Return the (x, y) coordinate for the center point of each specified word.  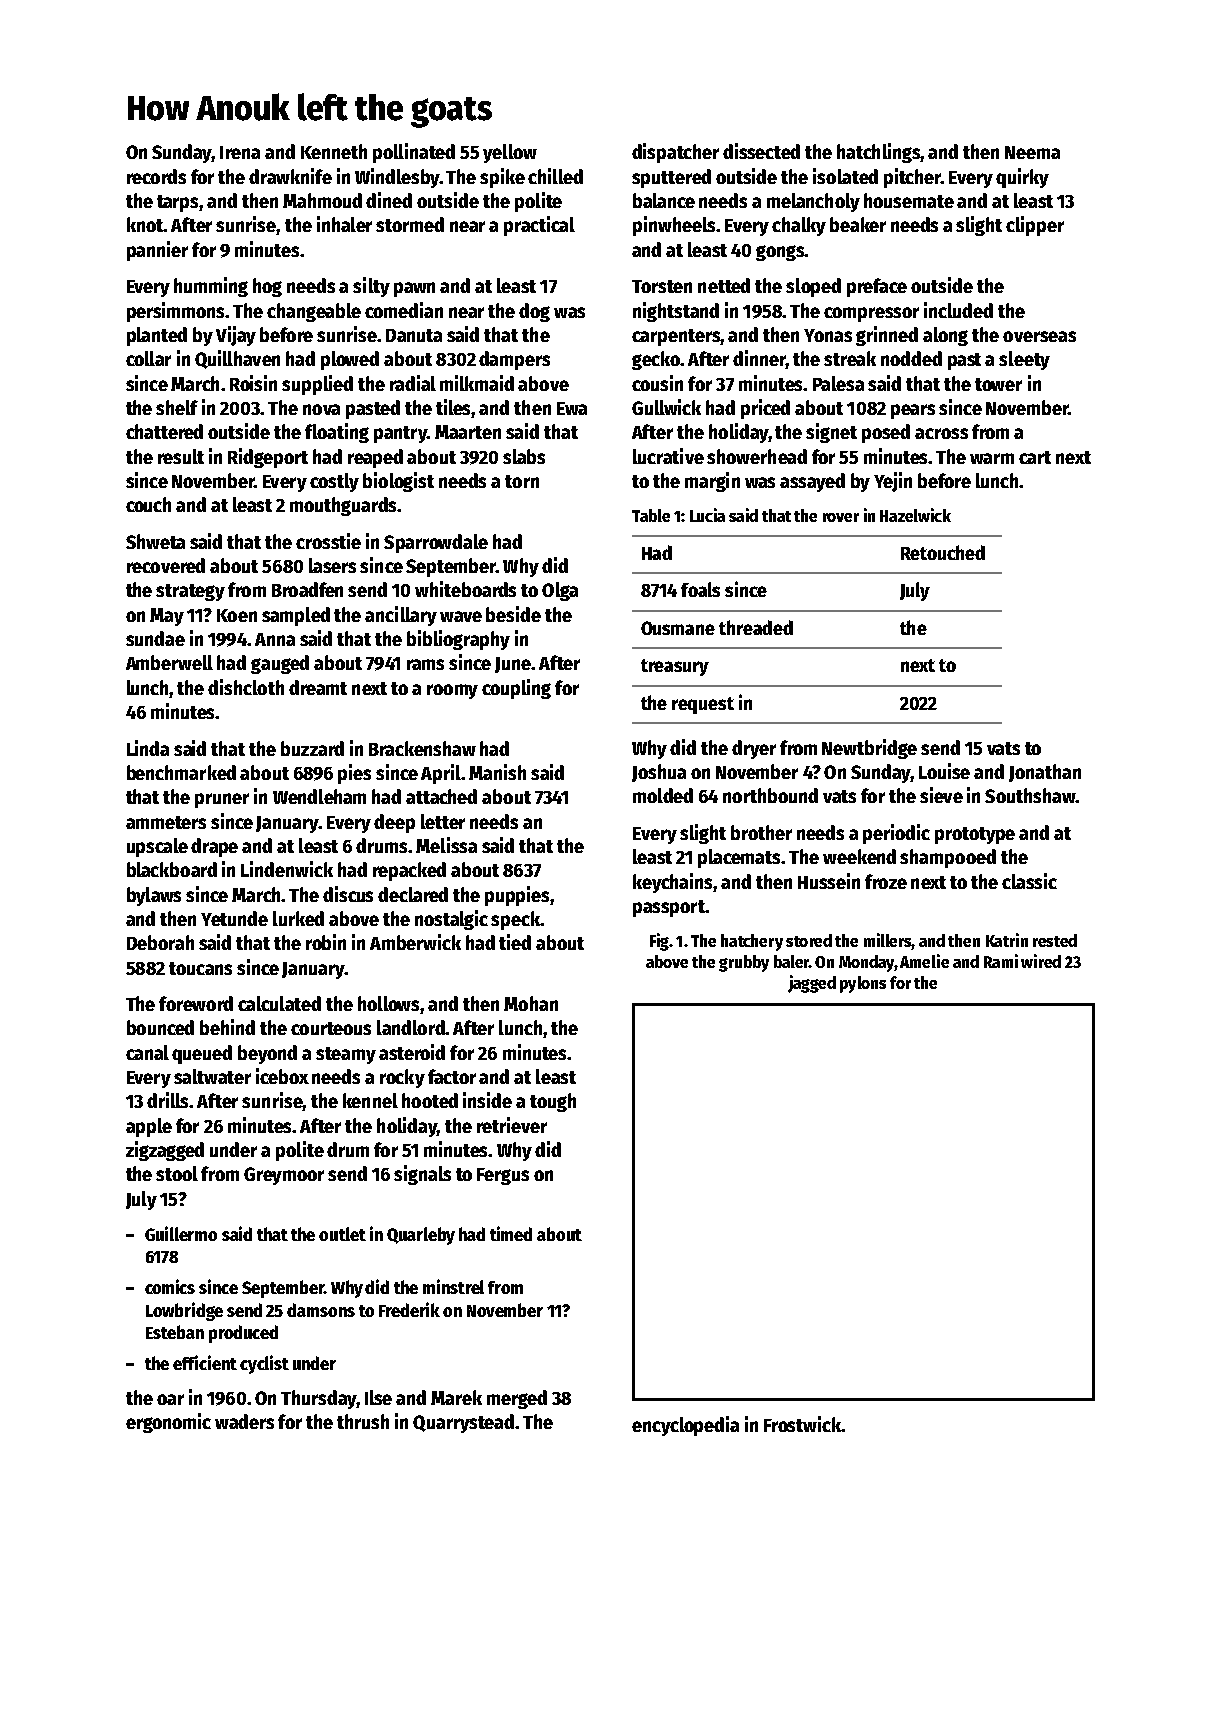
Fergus (503, 1176)
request (703, 705)
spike (502, 178)
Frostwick (803, 1424)
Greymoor (284, 1176)
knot (145, 224)
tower (998, 384)
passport (669, 908)
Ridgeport (268, 458)
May (167, 617)
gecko (656, 360)
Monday (866, 963)
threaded (756, 627)
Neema (1032, 152)
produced (243, 1334)
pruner (222, 800)
